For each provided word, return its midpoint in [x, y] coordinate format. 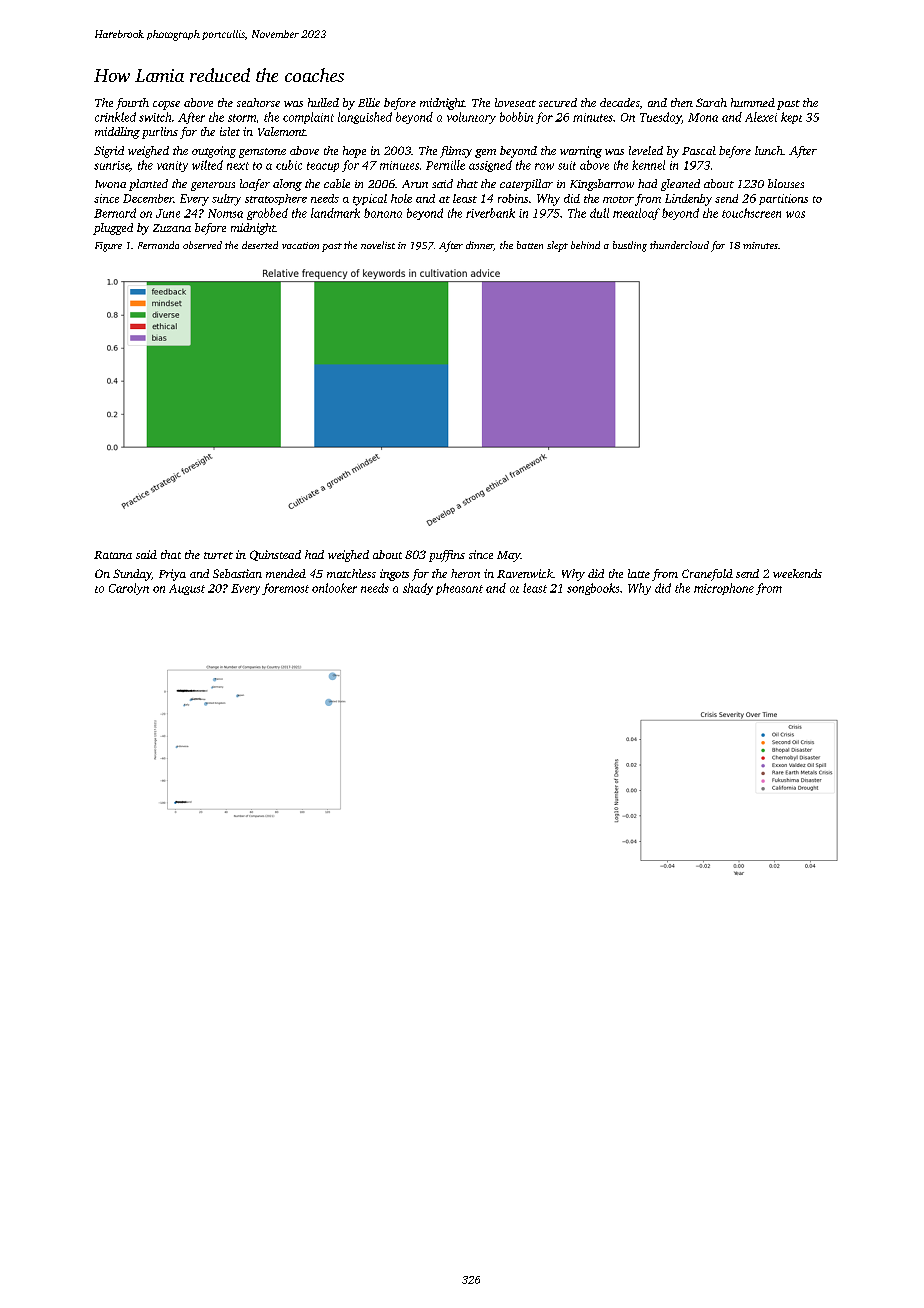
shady [418, 589]
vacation [300, 245]
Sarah [711, 102]
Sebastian [237, 573]
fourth [132, 104]
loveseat [515, 102]
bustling [630, 246]
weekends [797, 573]
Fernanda [158, 245]
